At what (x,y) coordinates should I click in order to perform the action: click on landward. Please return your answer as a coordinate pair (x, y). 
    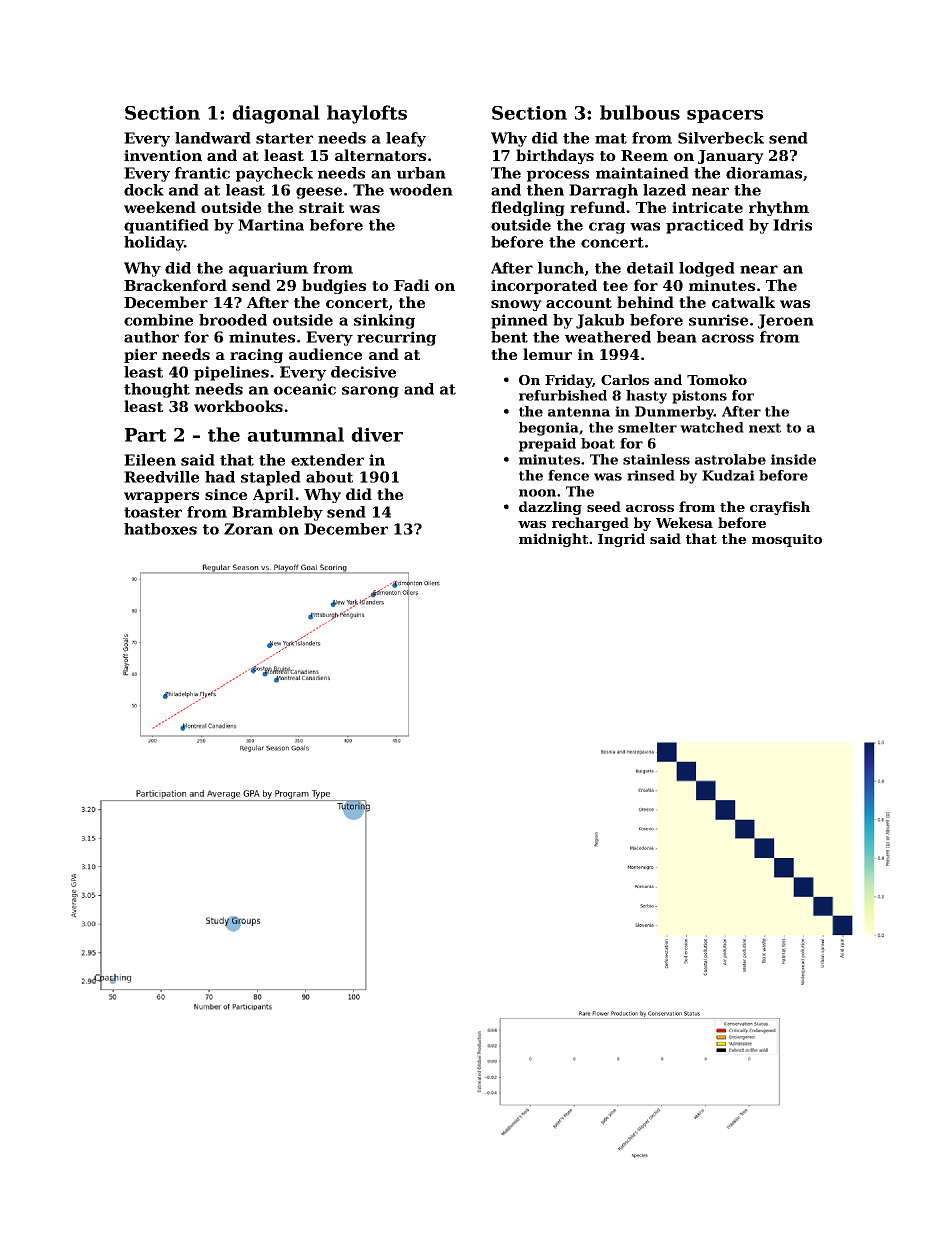
    Looking at the image, I should click on (213, 138).
